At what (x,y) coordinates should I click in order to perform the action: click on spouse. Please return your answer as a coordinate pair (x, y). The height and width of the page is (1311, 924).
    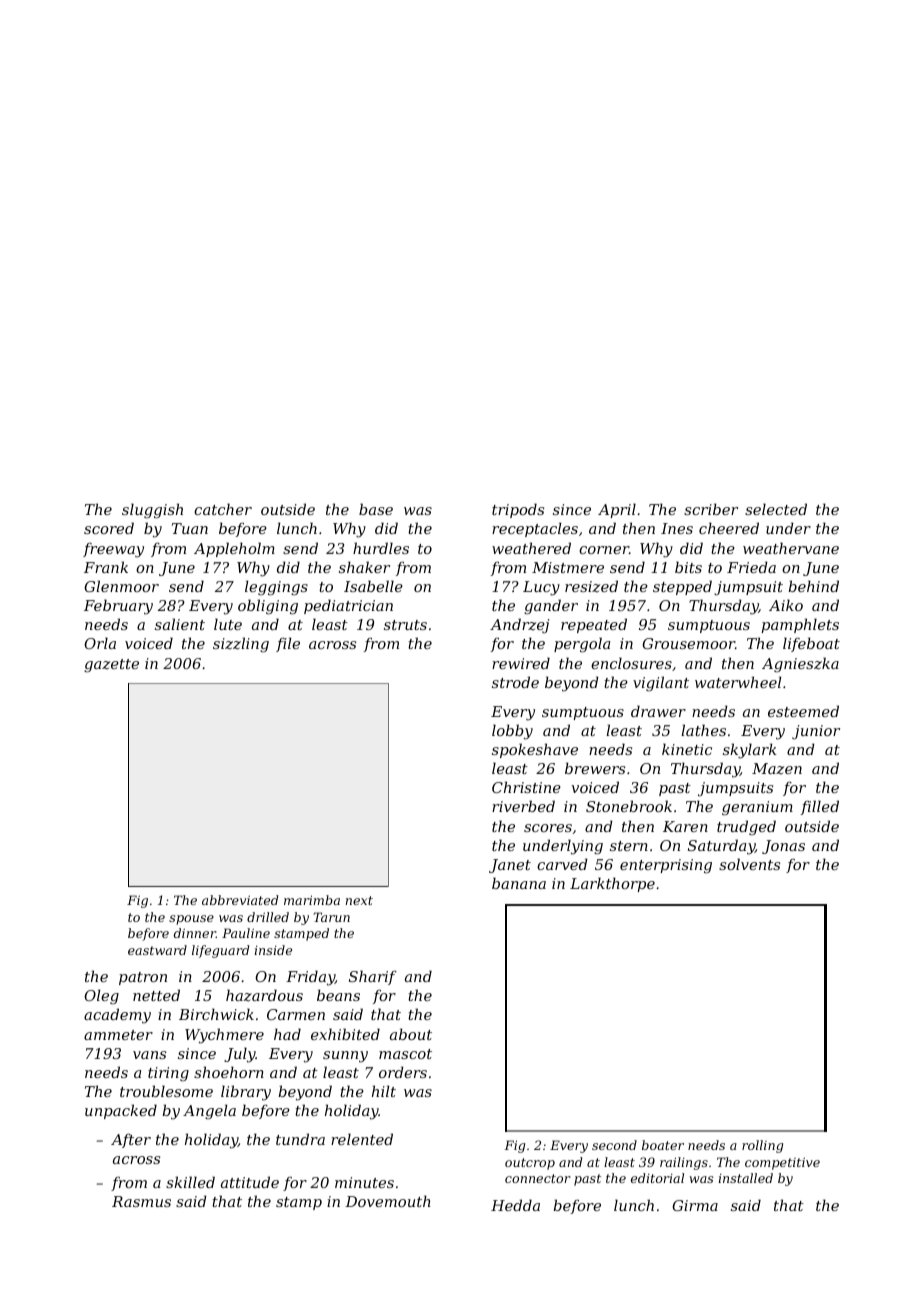
    Looking at the image, I should click on (191, 920).
